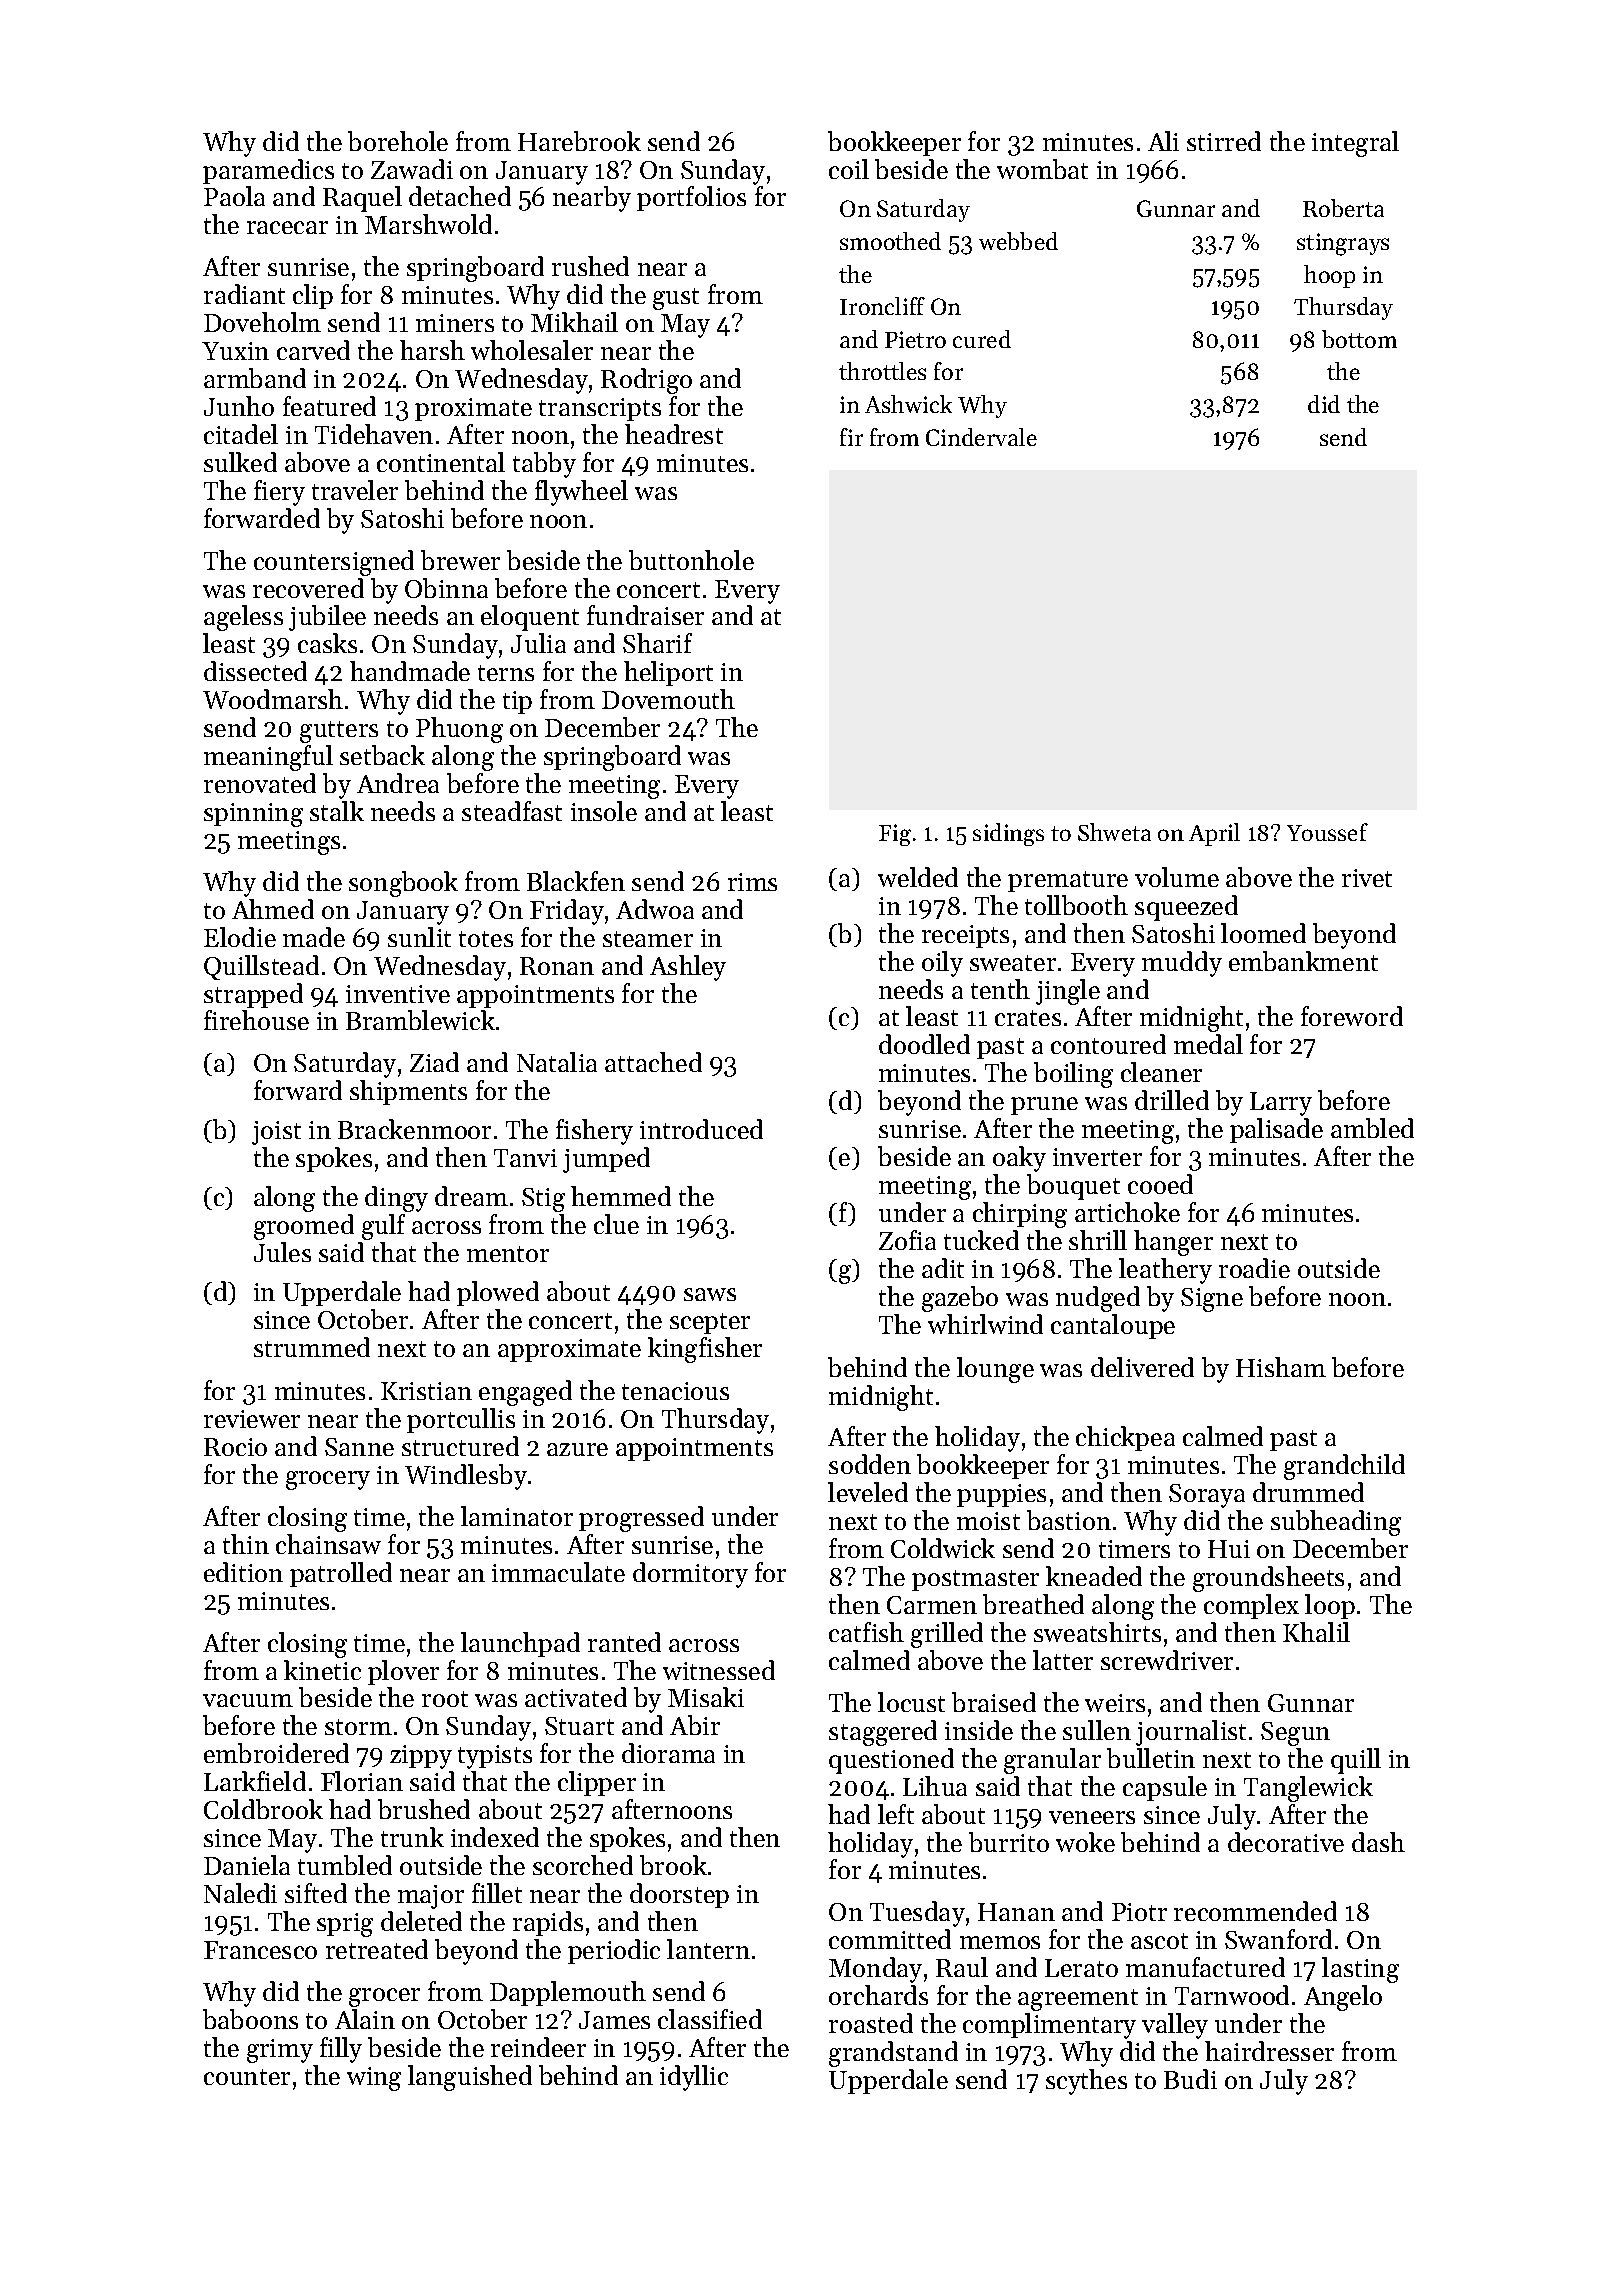  What do you see at coordinates (1114, 832) in the page?
I see `Shweta` at bounding box center [1114, 832].
